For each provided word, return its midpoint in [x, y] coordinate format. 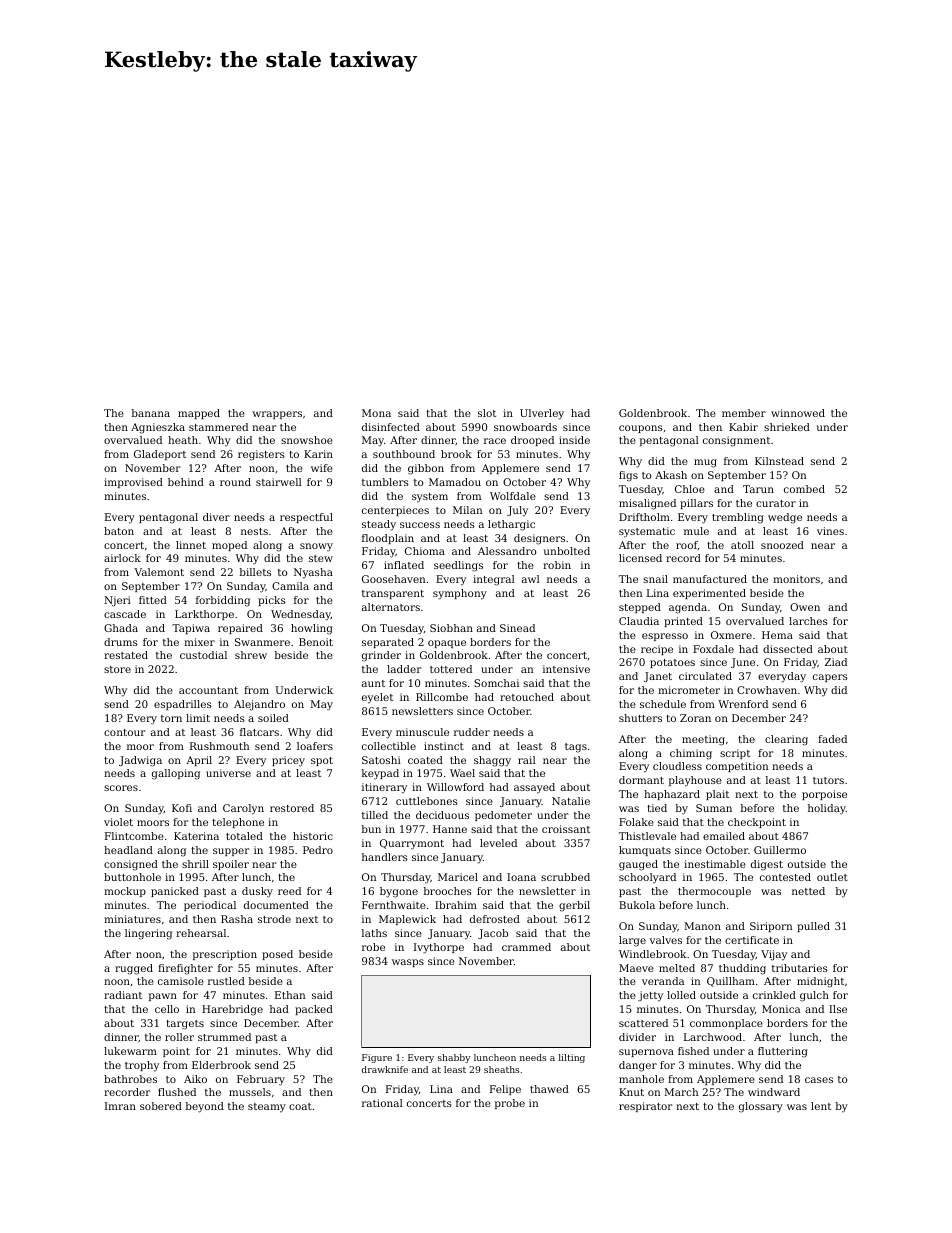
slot [487, 413]
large [632, 941]
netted [808, 891]
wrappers [277, 415]
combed [804, 489]
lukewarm [130, 1051]
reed [289, 891]
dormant [641, 780]
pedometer [503, 816]
